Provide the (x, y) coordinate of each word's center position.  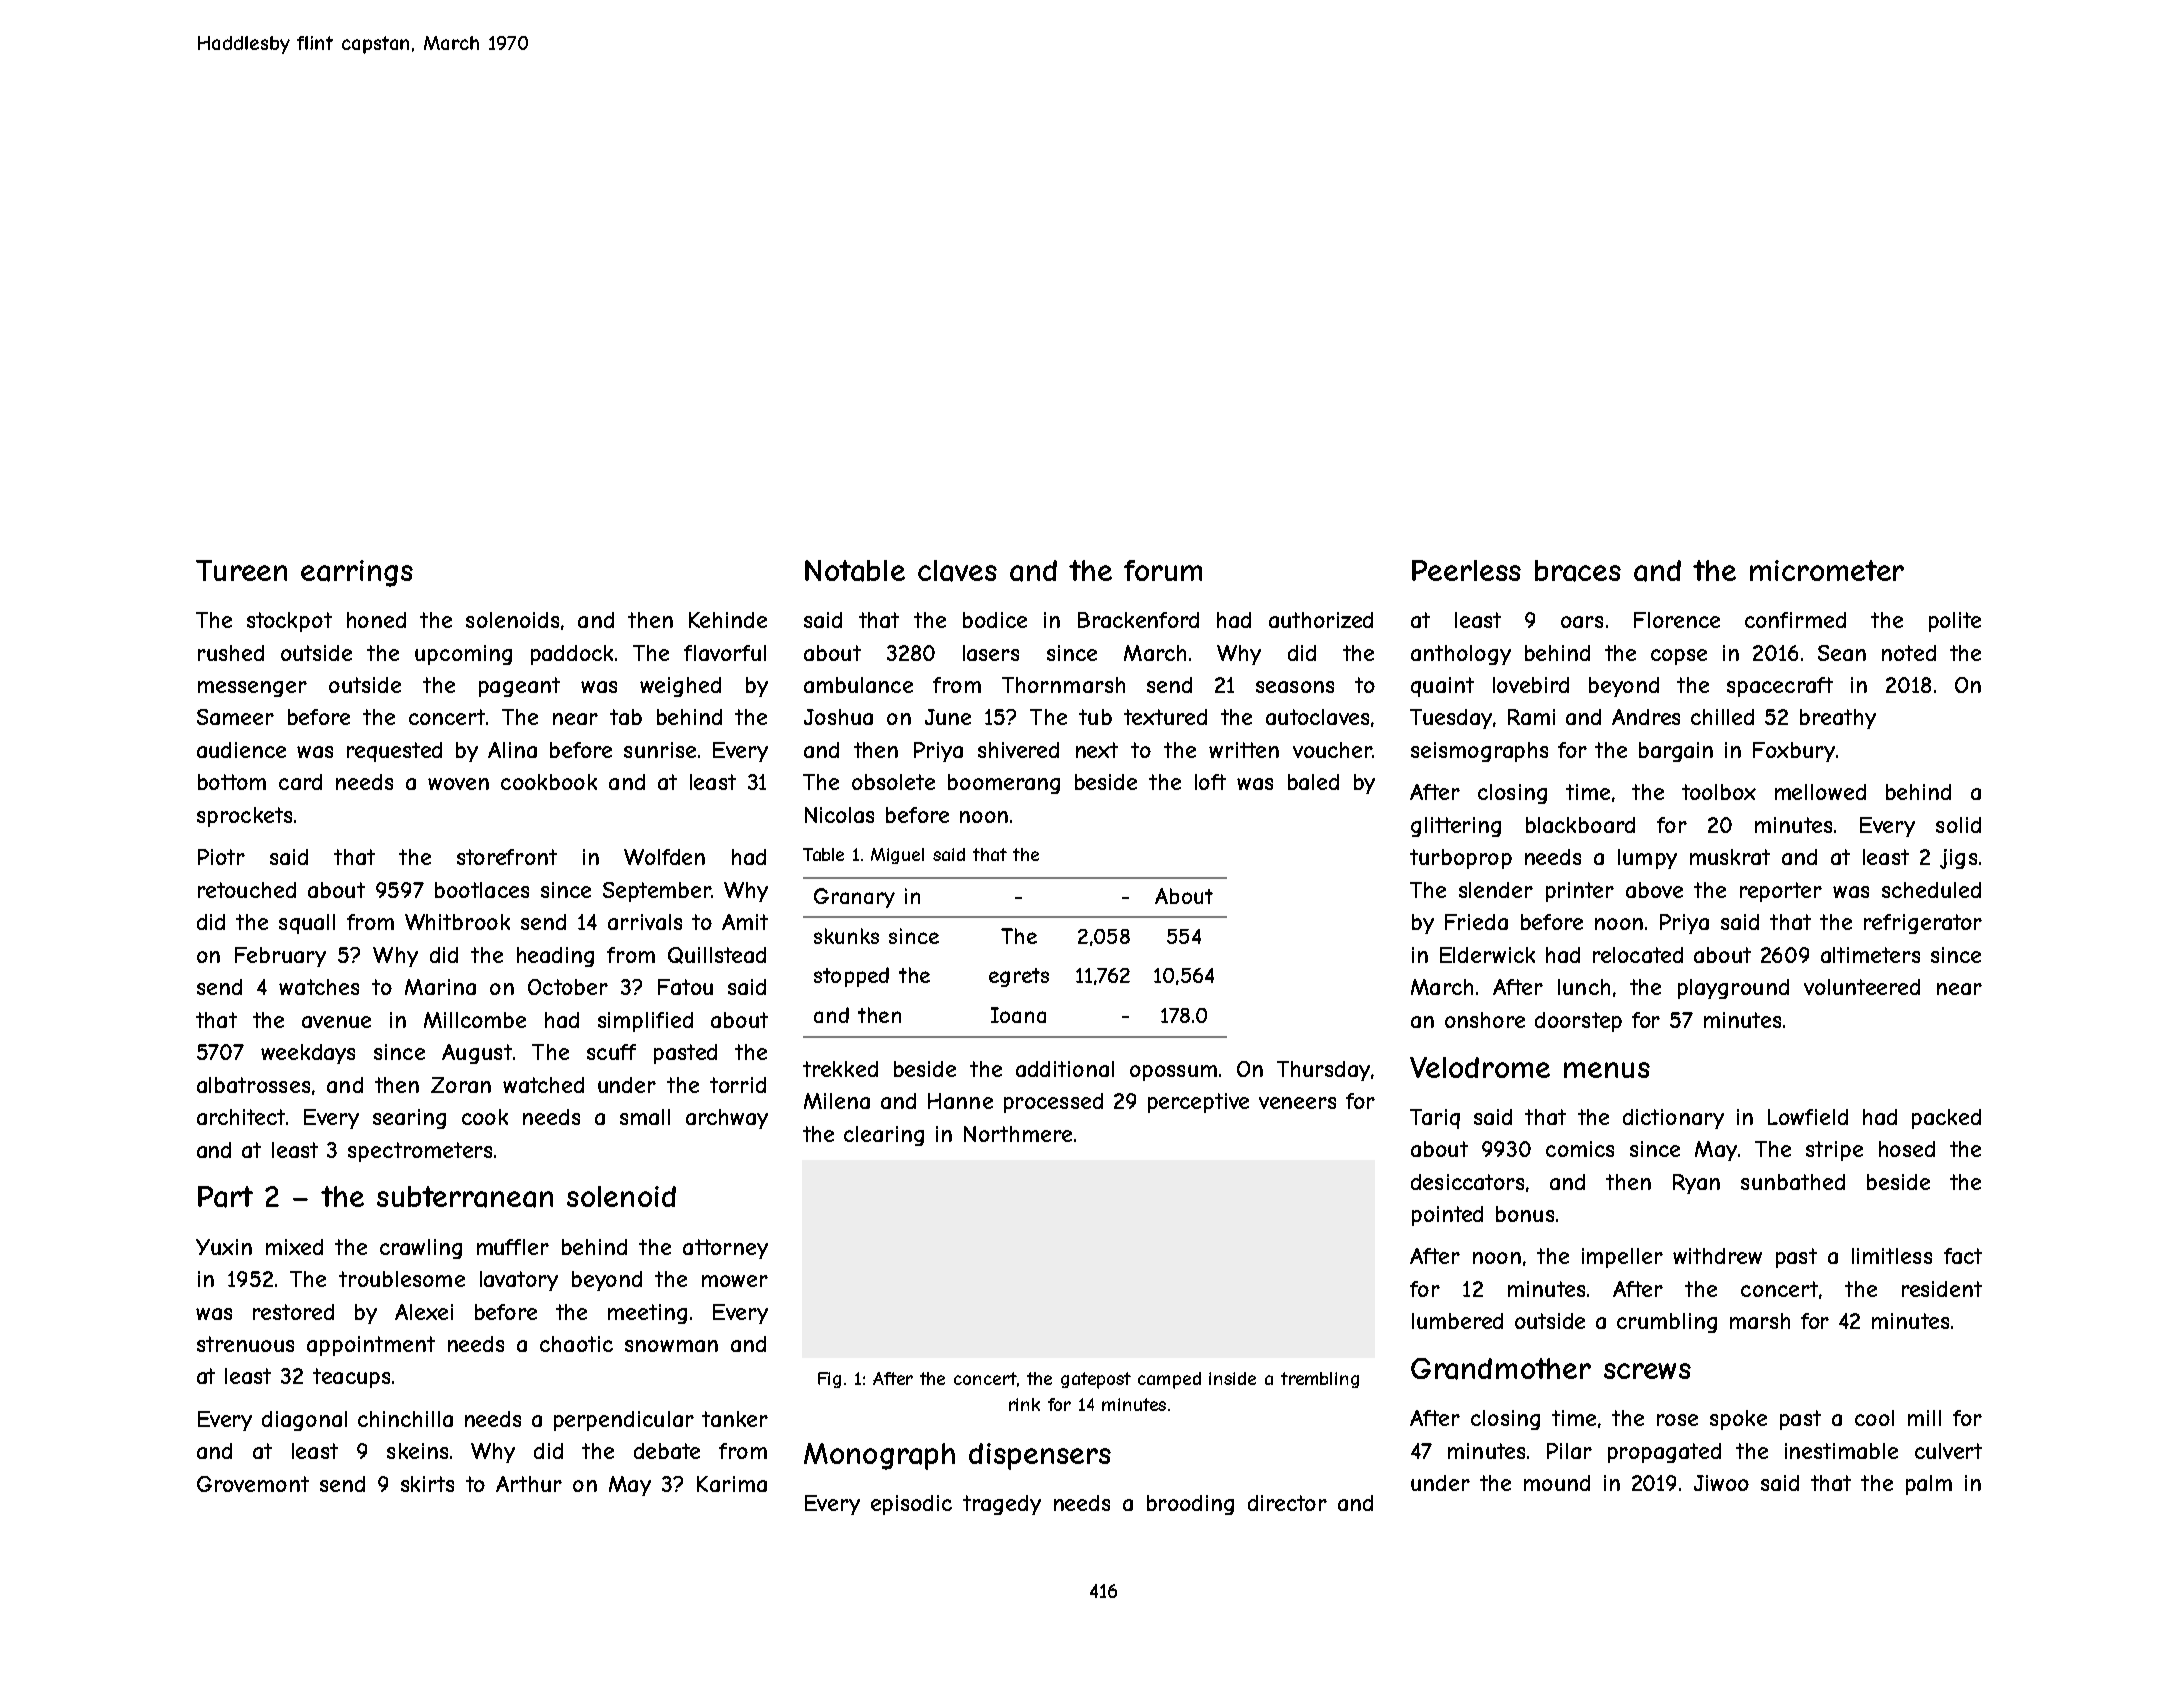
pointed (1447, 1216)
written (1244, 750)
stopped (851, 977)
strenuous (245, 1344)
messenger (252, 689)
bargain (1676, 752)
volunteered (1862, 987)
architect (241, 1117)
